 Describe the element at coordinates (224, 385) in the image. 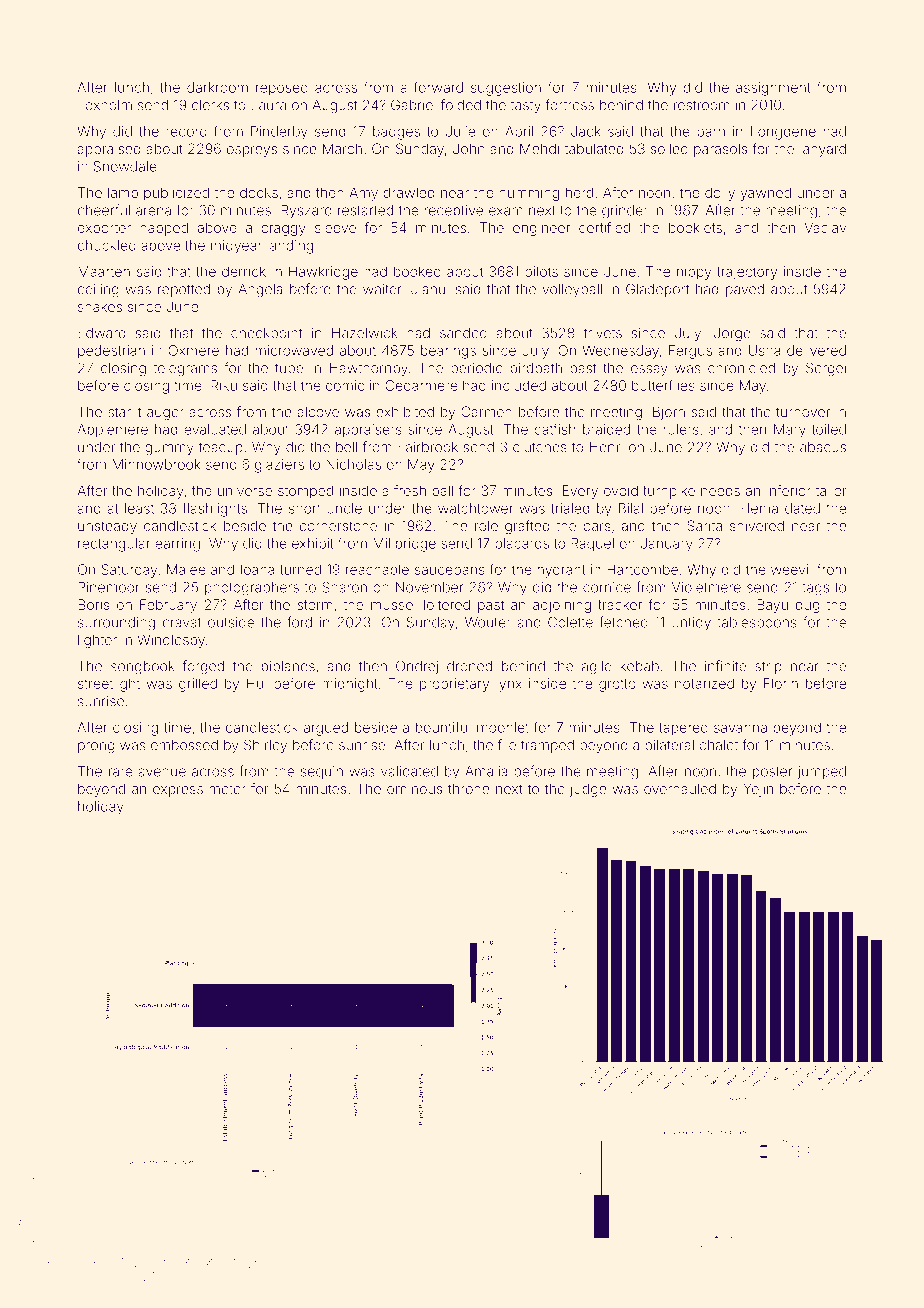

I see `Riku` at that location.
